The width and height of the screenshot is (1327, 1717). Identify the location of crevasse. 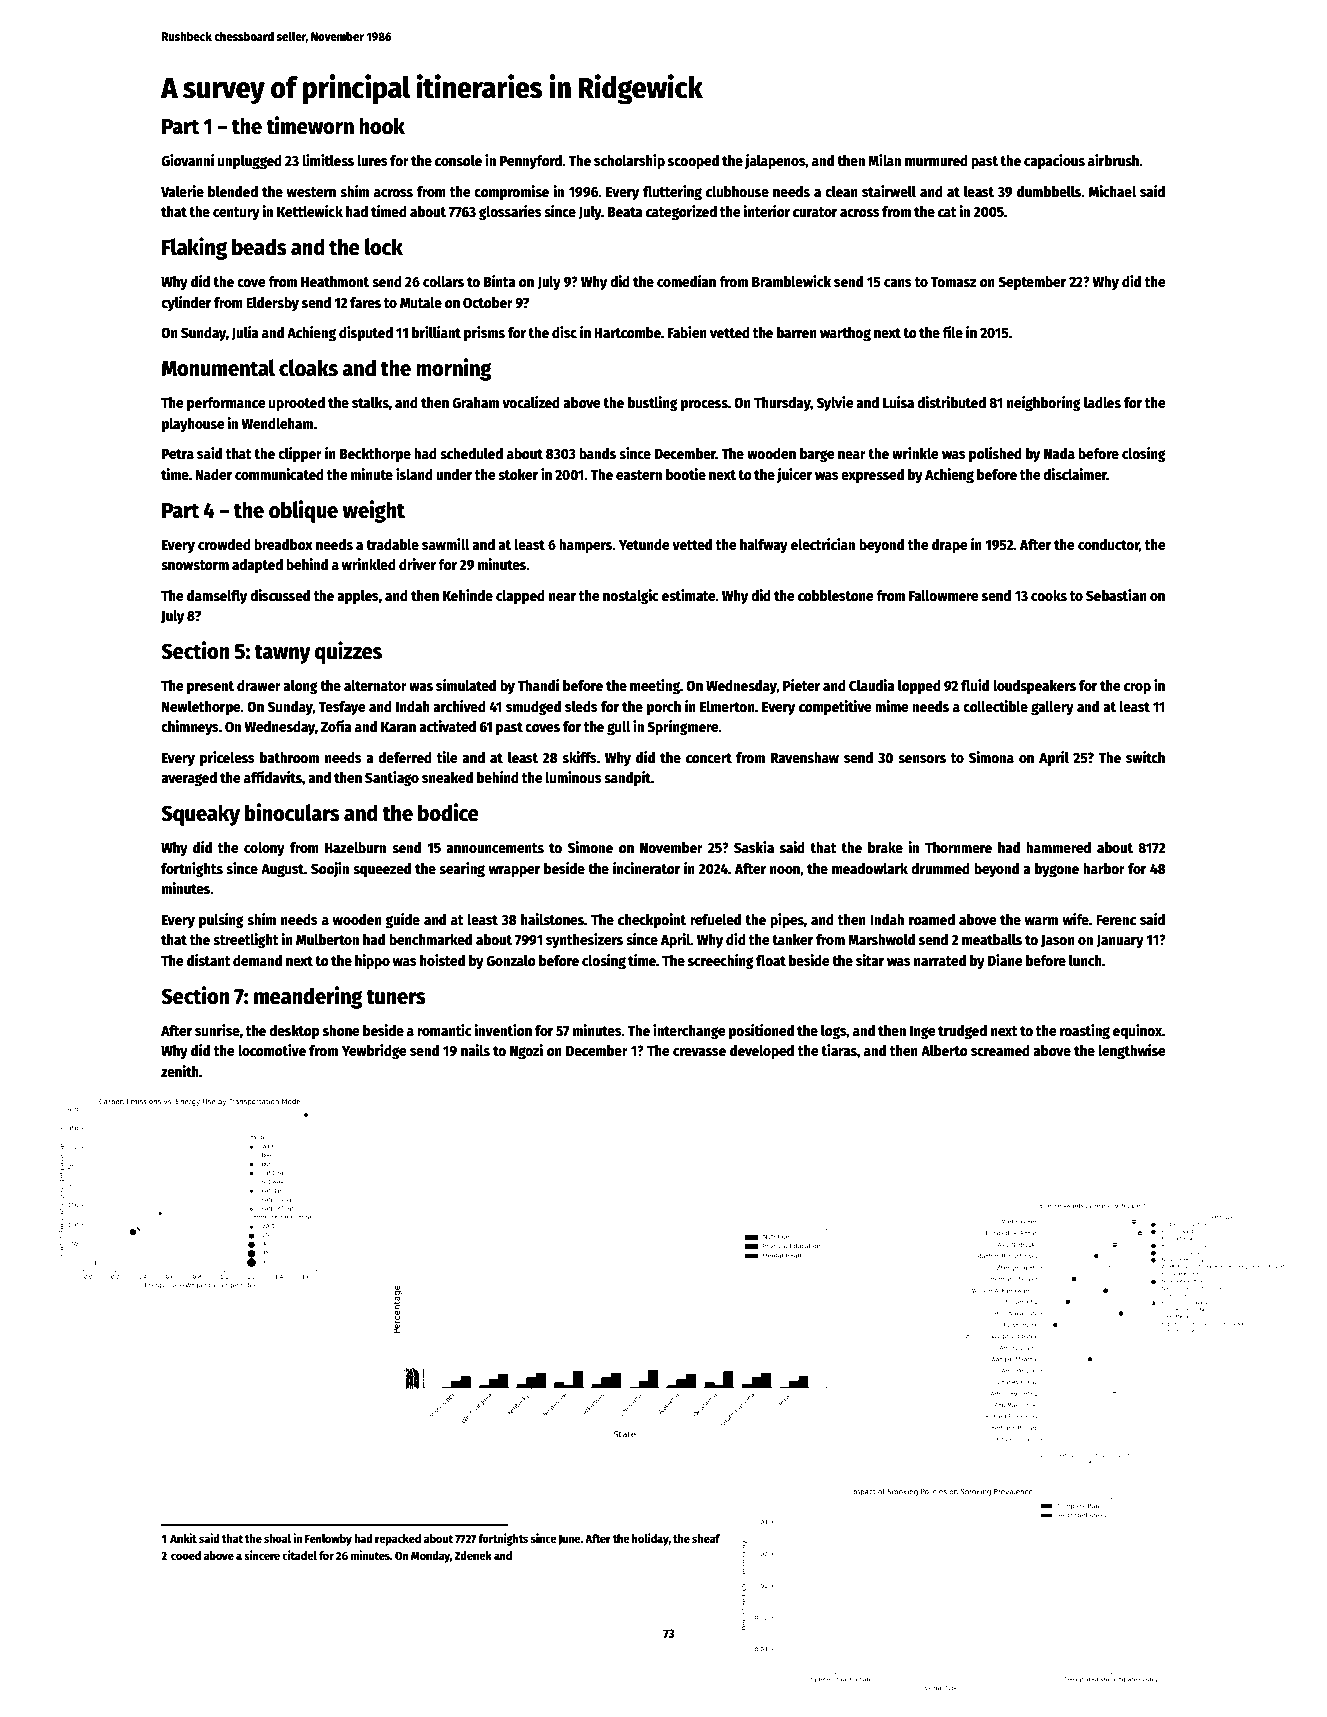
(699, 1052).
